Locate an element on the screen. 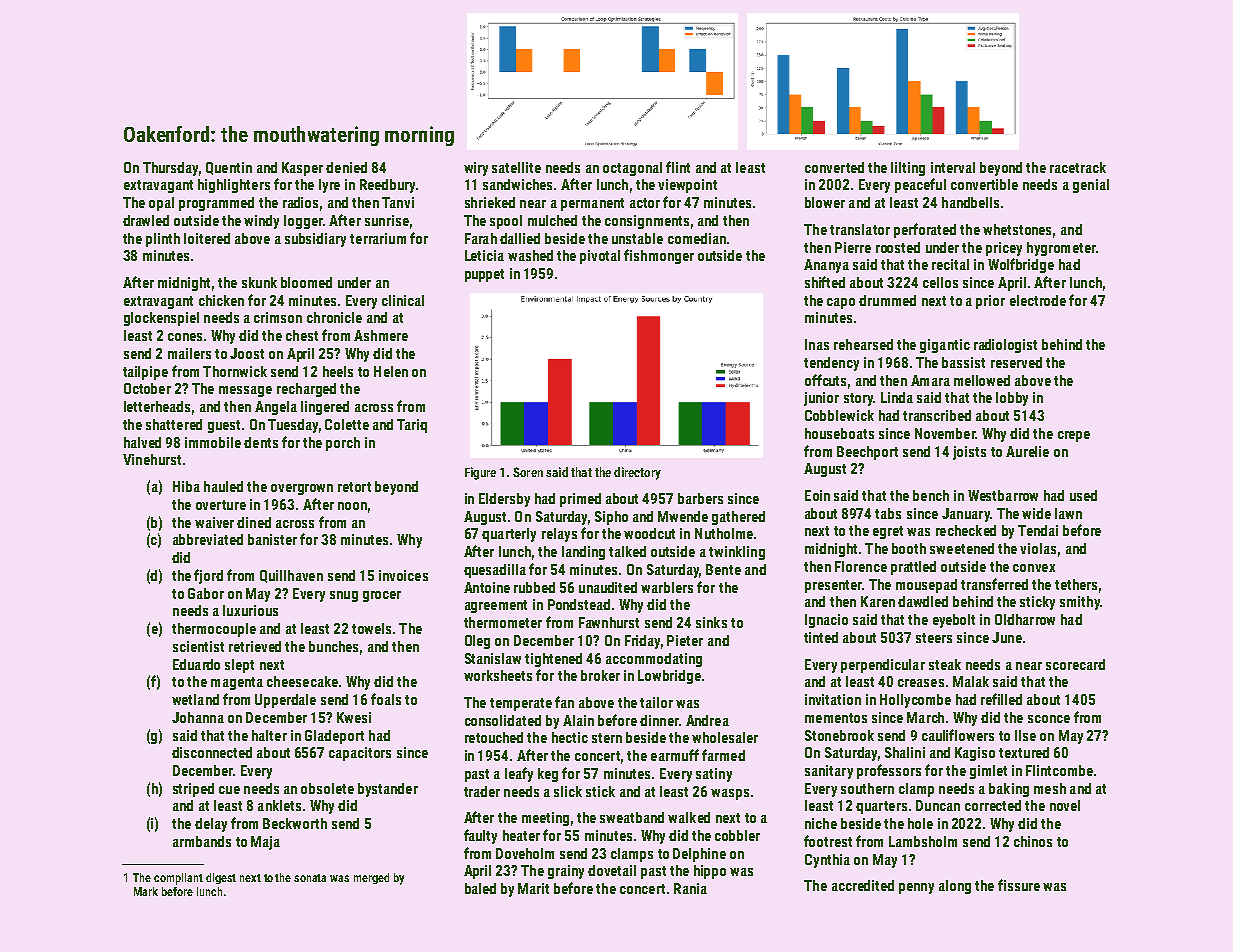  snug is located at coordinates (344, 596).
